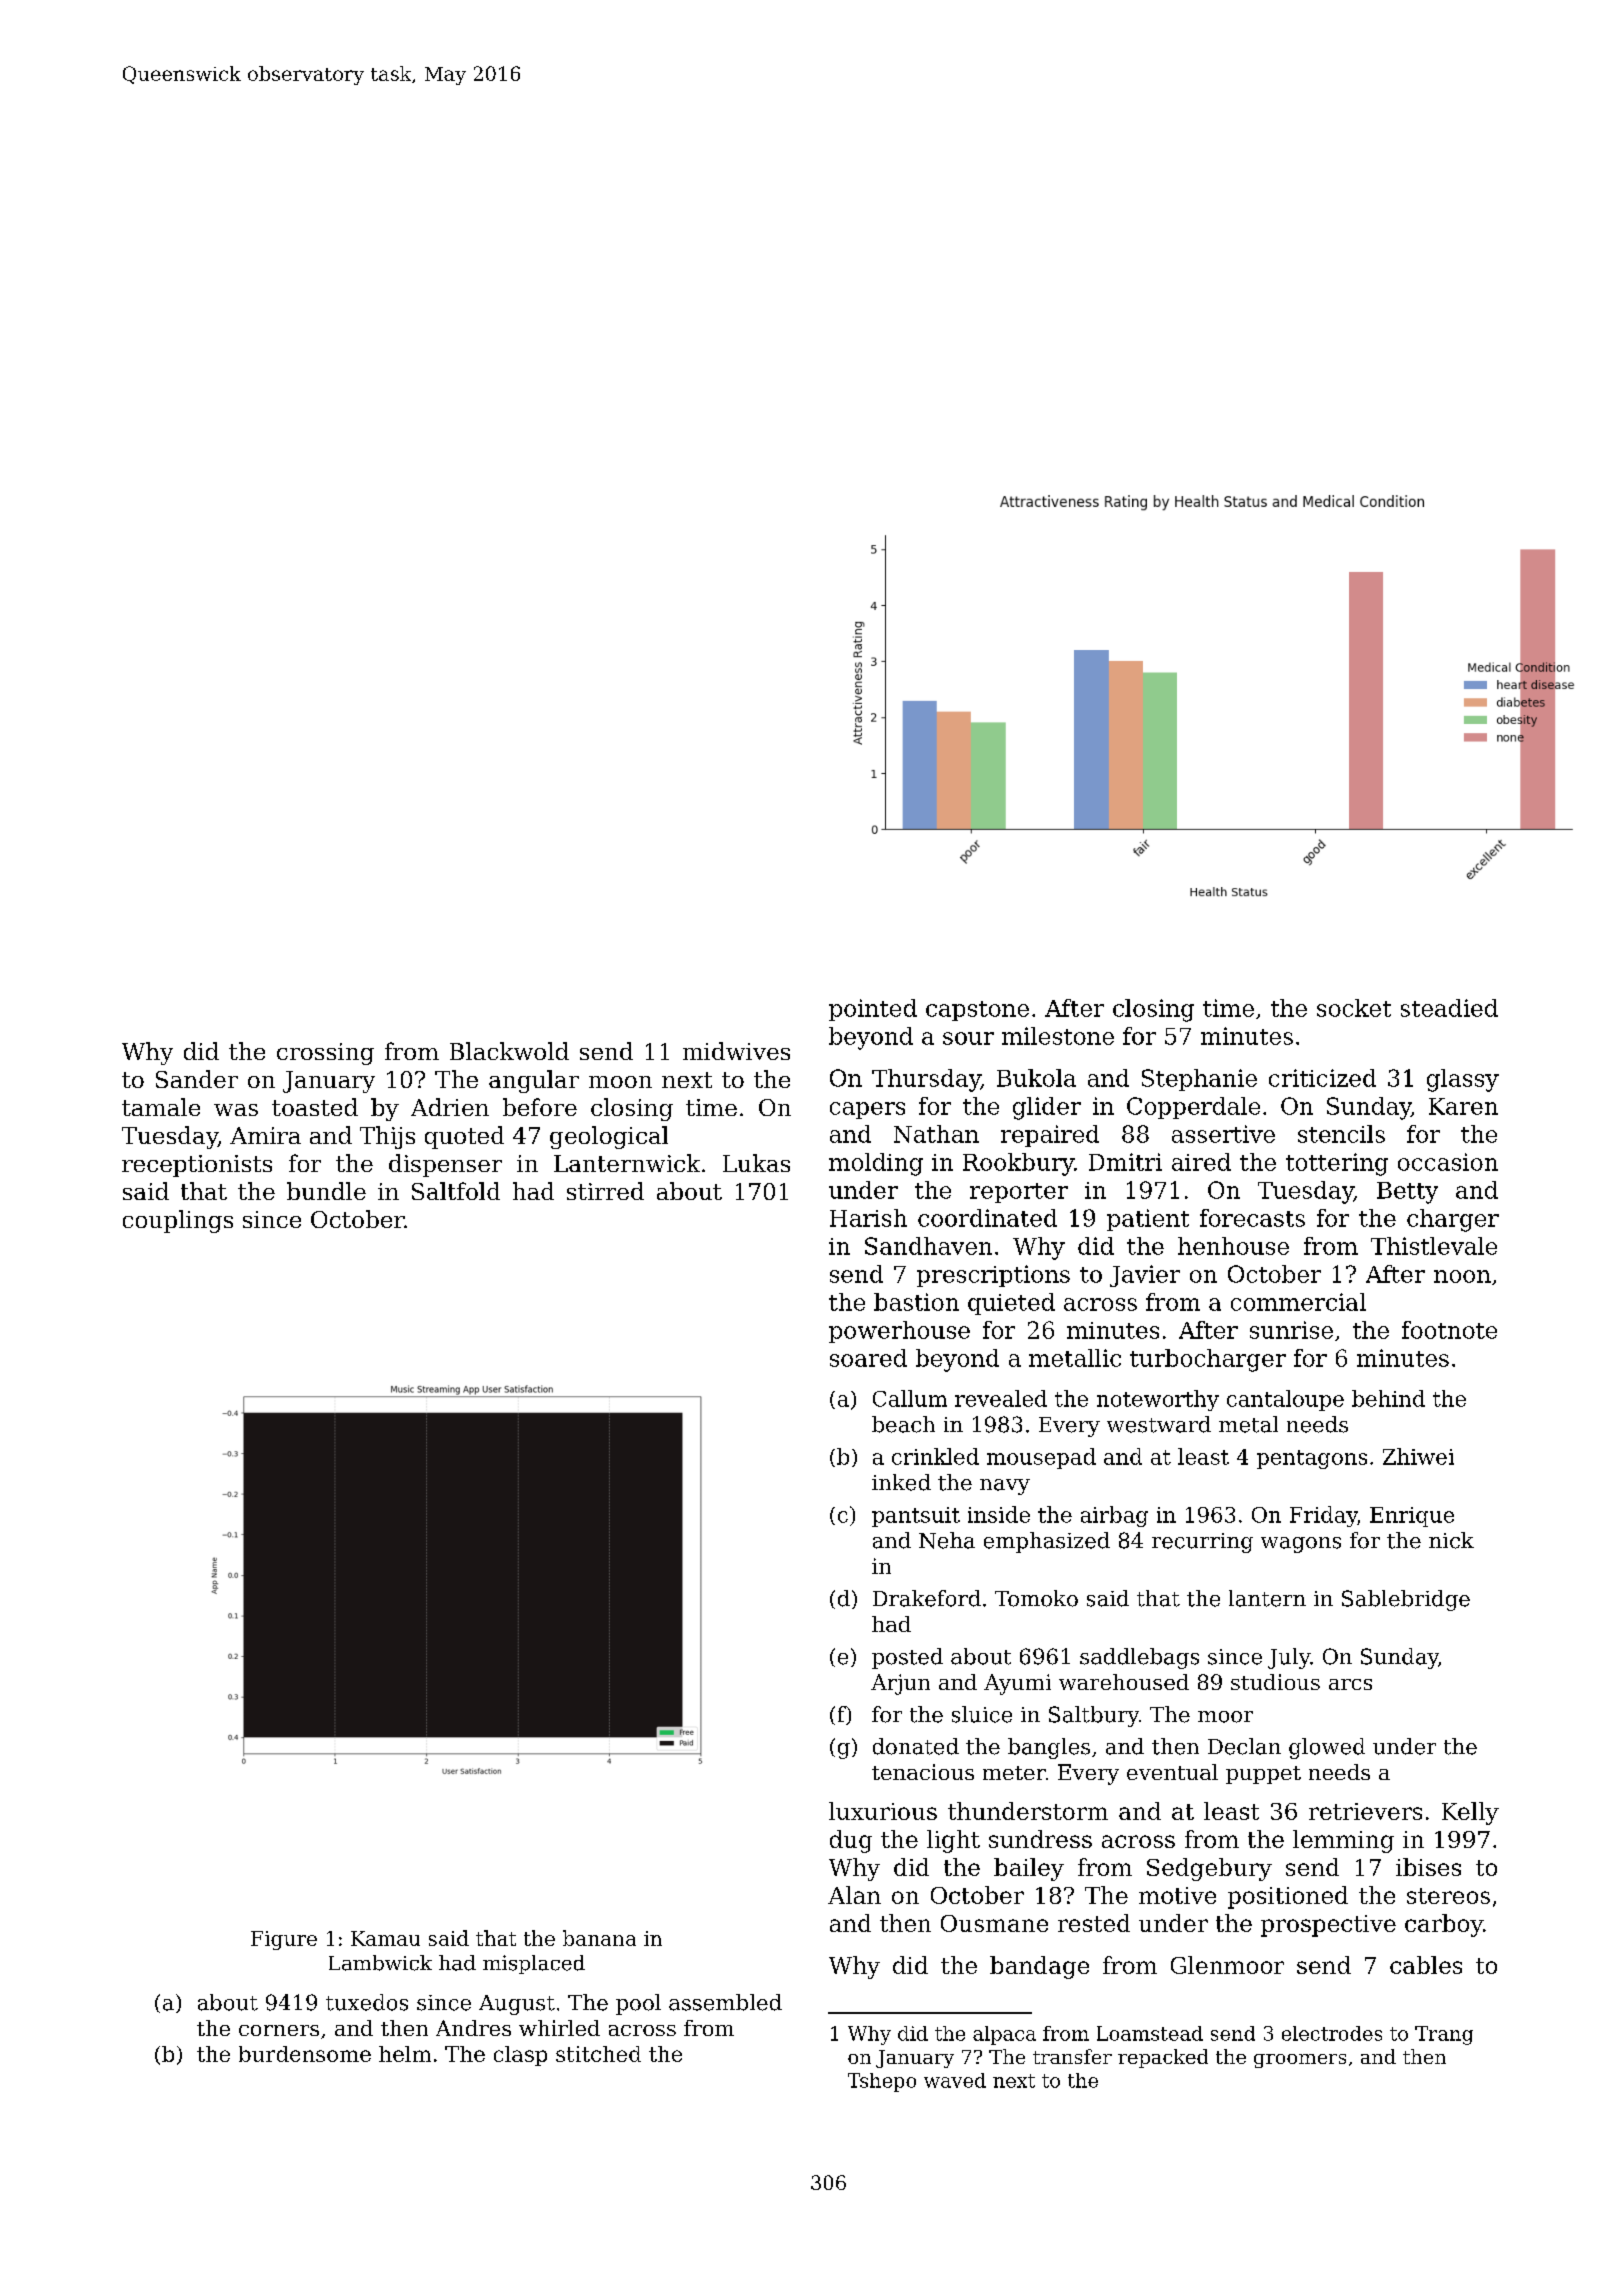 Image resolution: width=1620 pixels, height=2292 pixels. I want to click on crinkled, so click(935, 1456).
